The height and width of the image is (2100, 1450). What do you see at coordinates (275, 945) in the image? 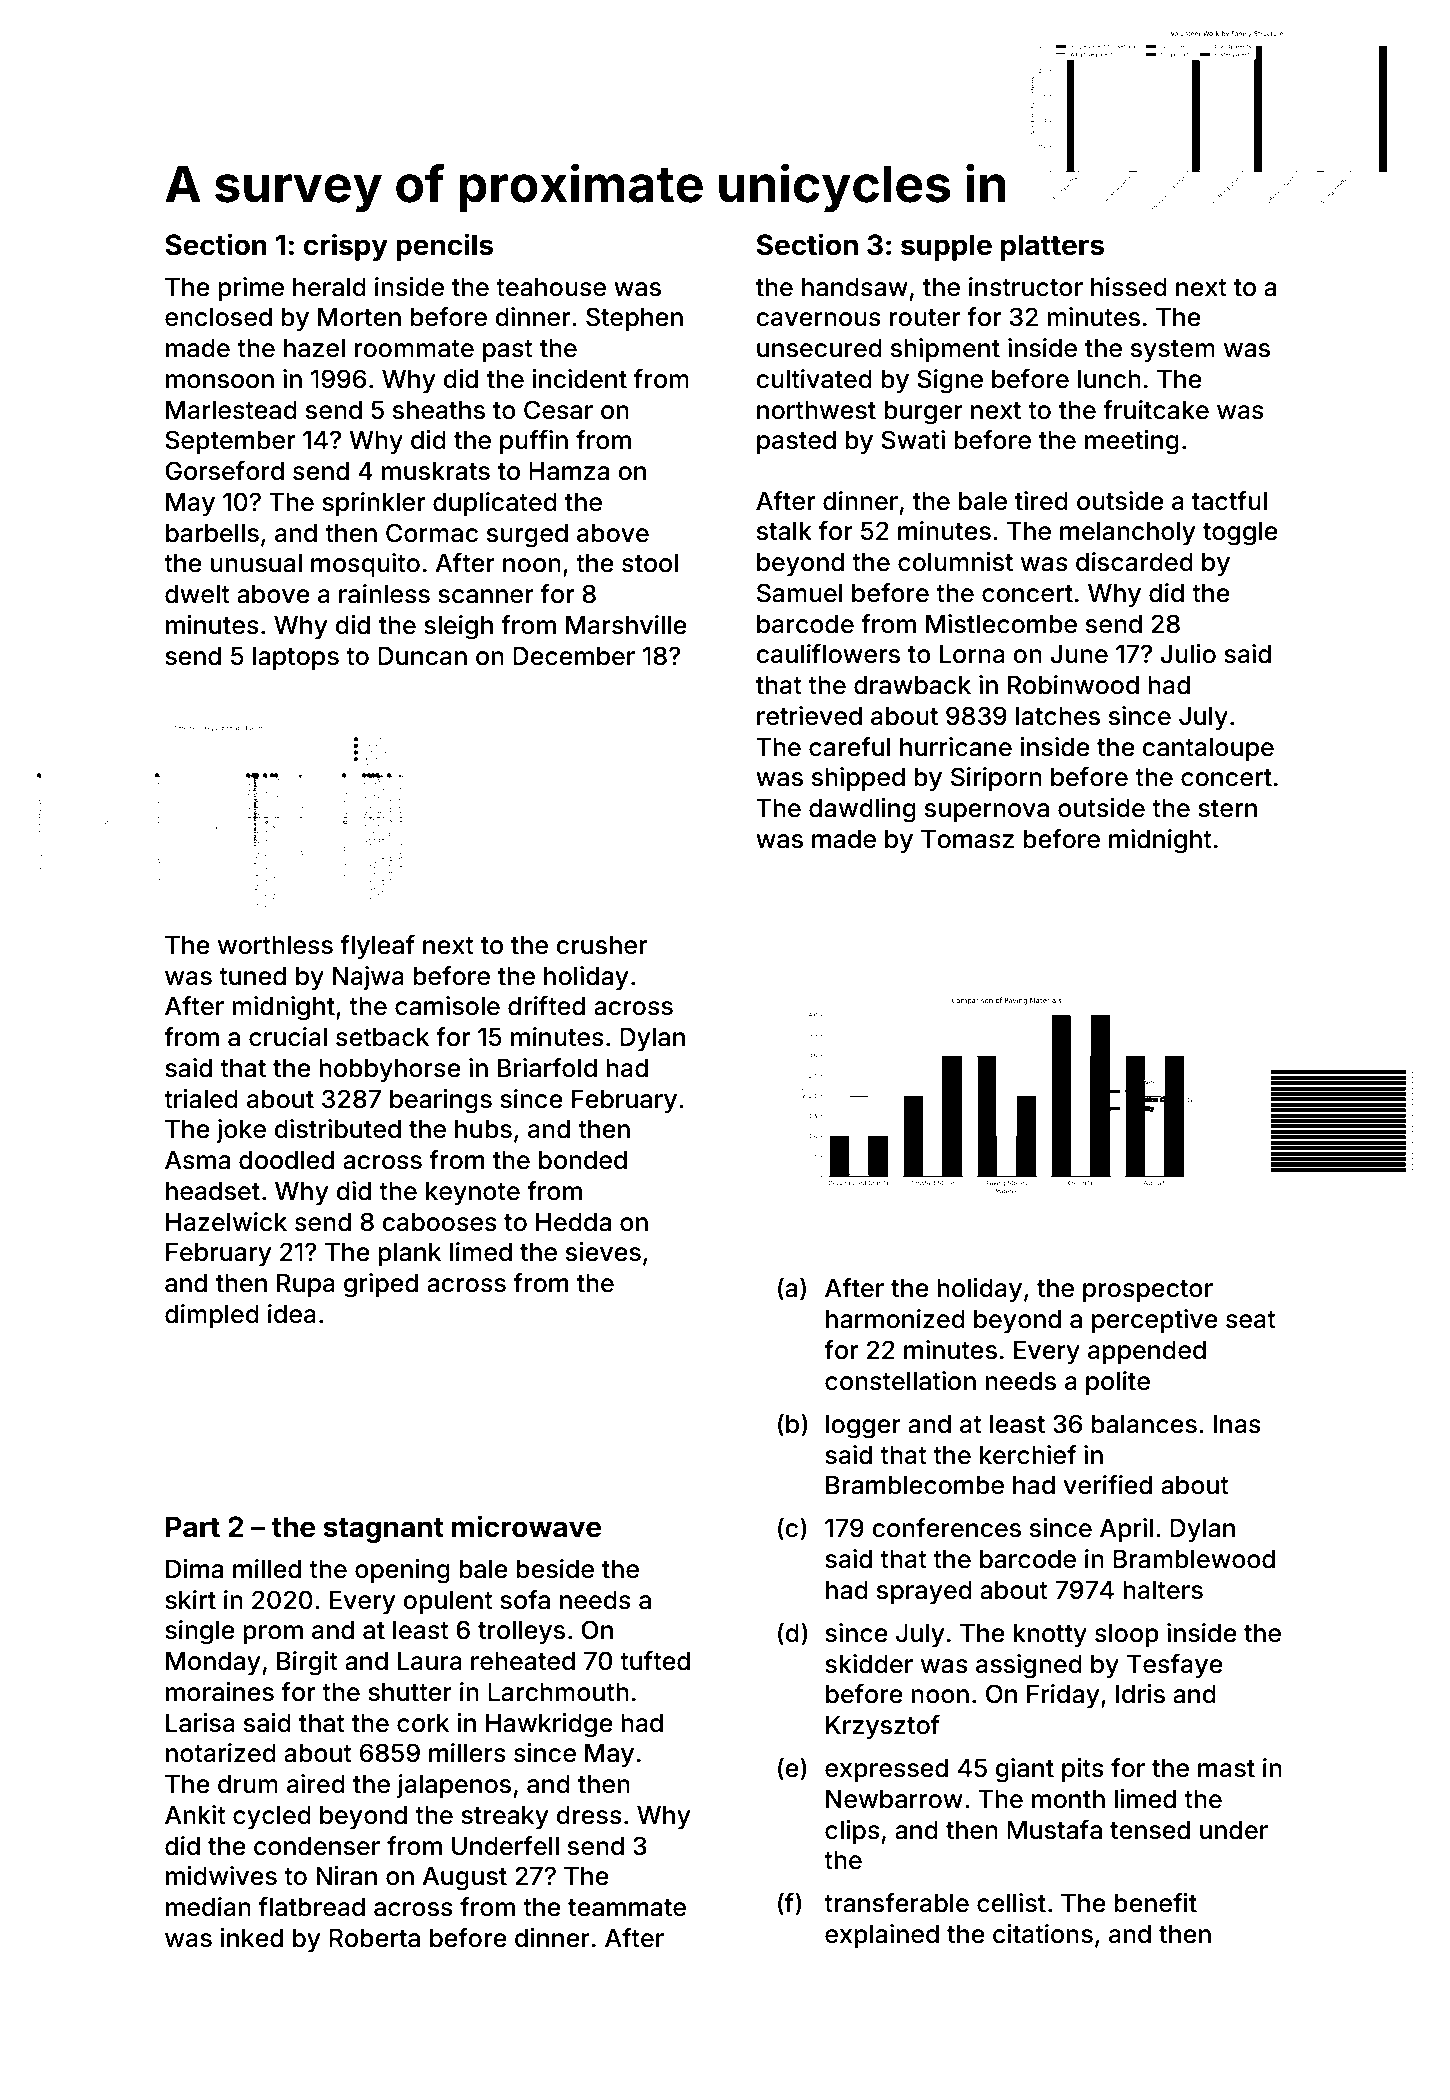
I see `worthless` at bounding box center [275, 945].
